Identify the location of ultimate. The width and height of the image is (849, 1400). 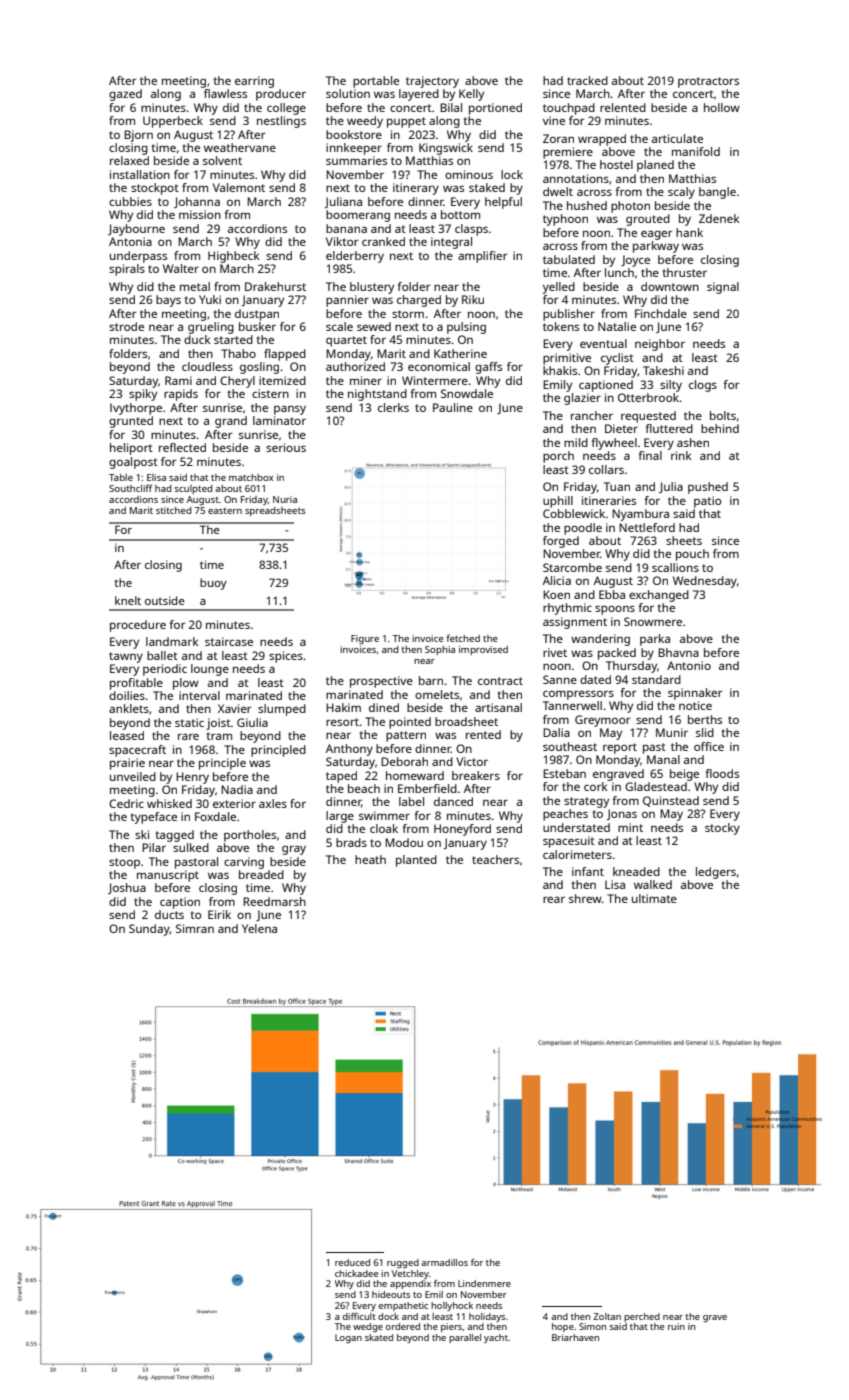
(654, 898).
